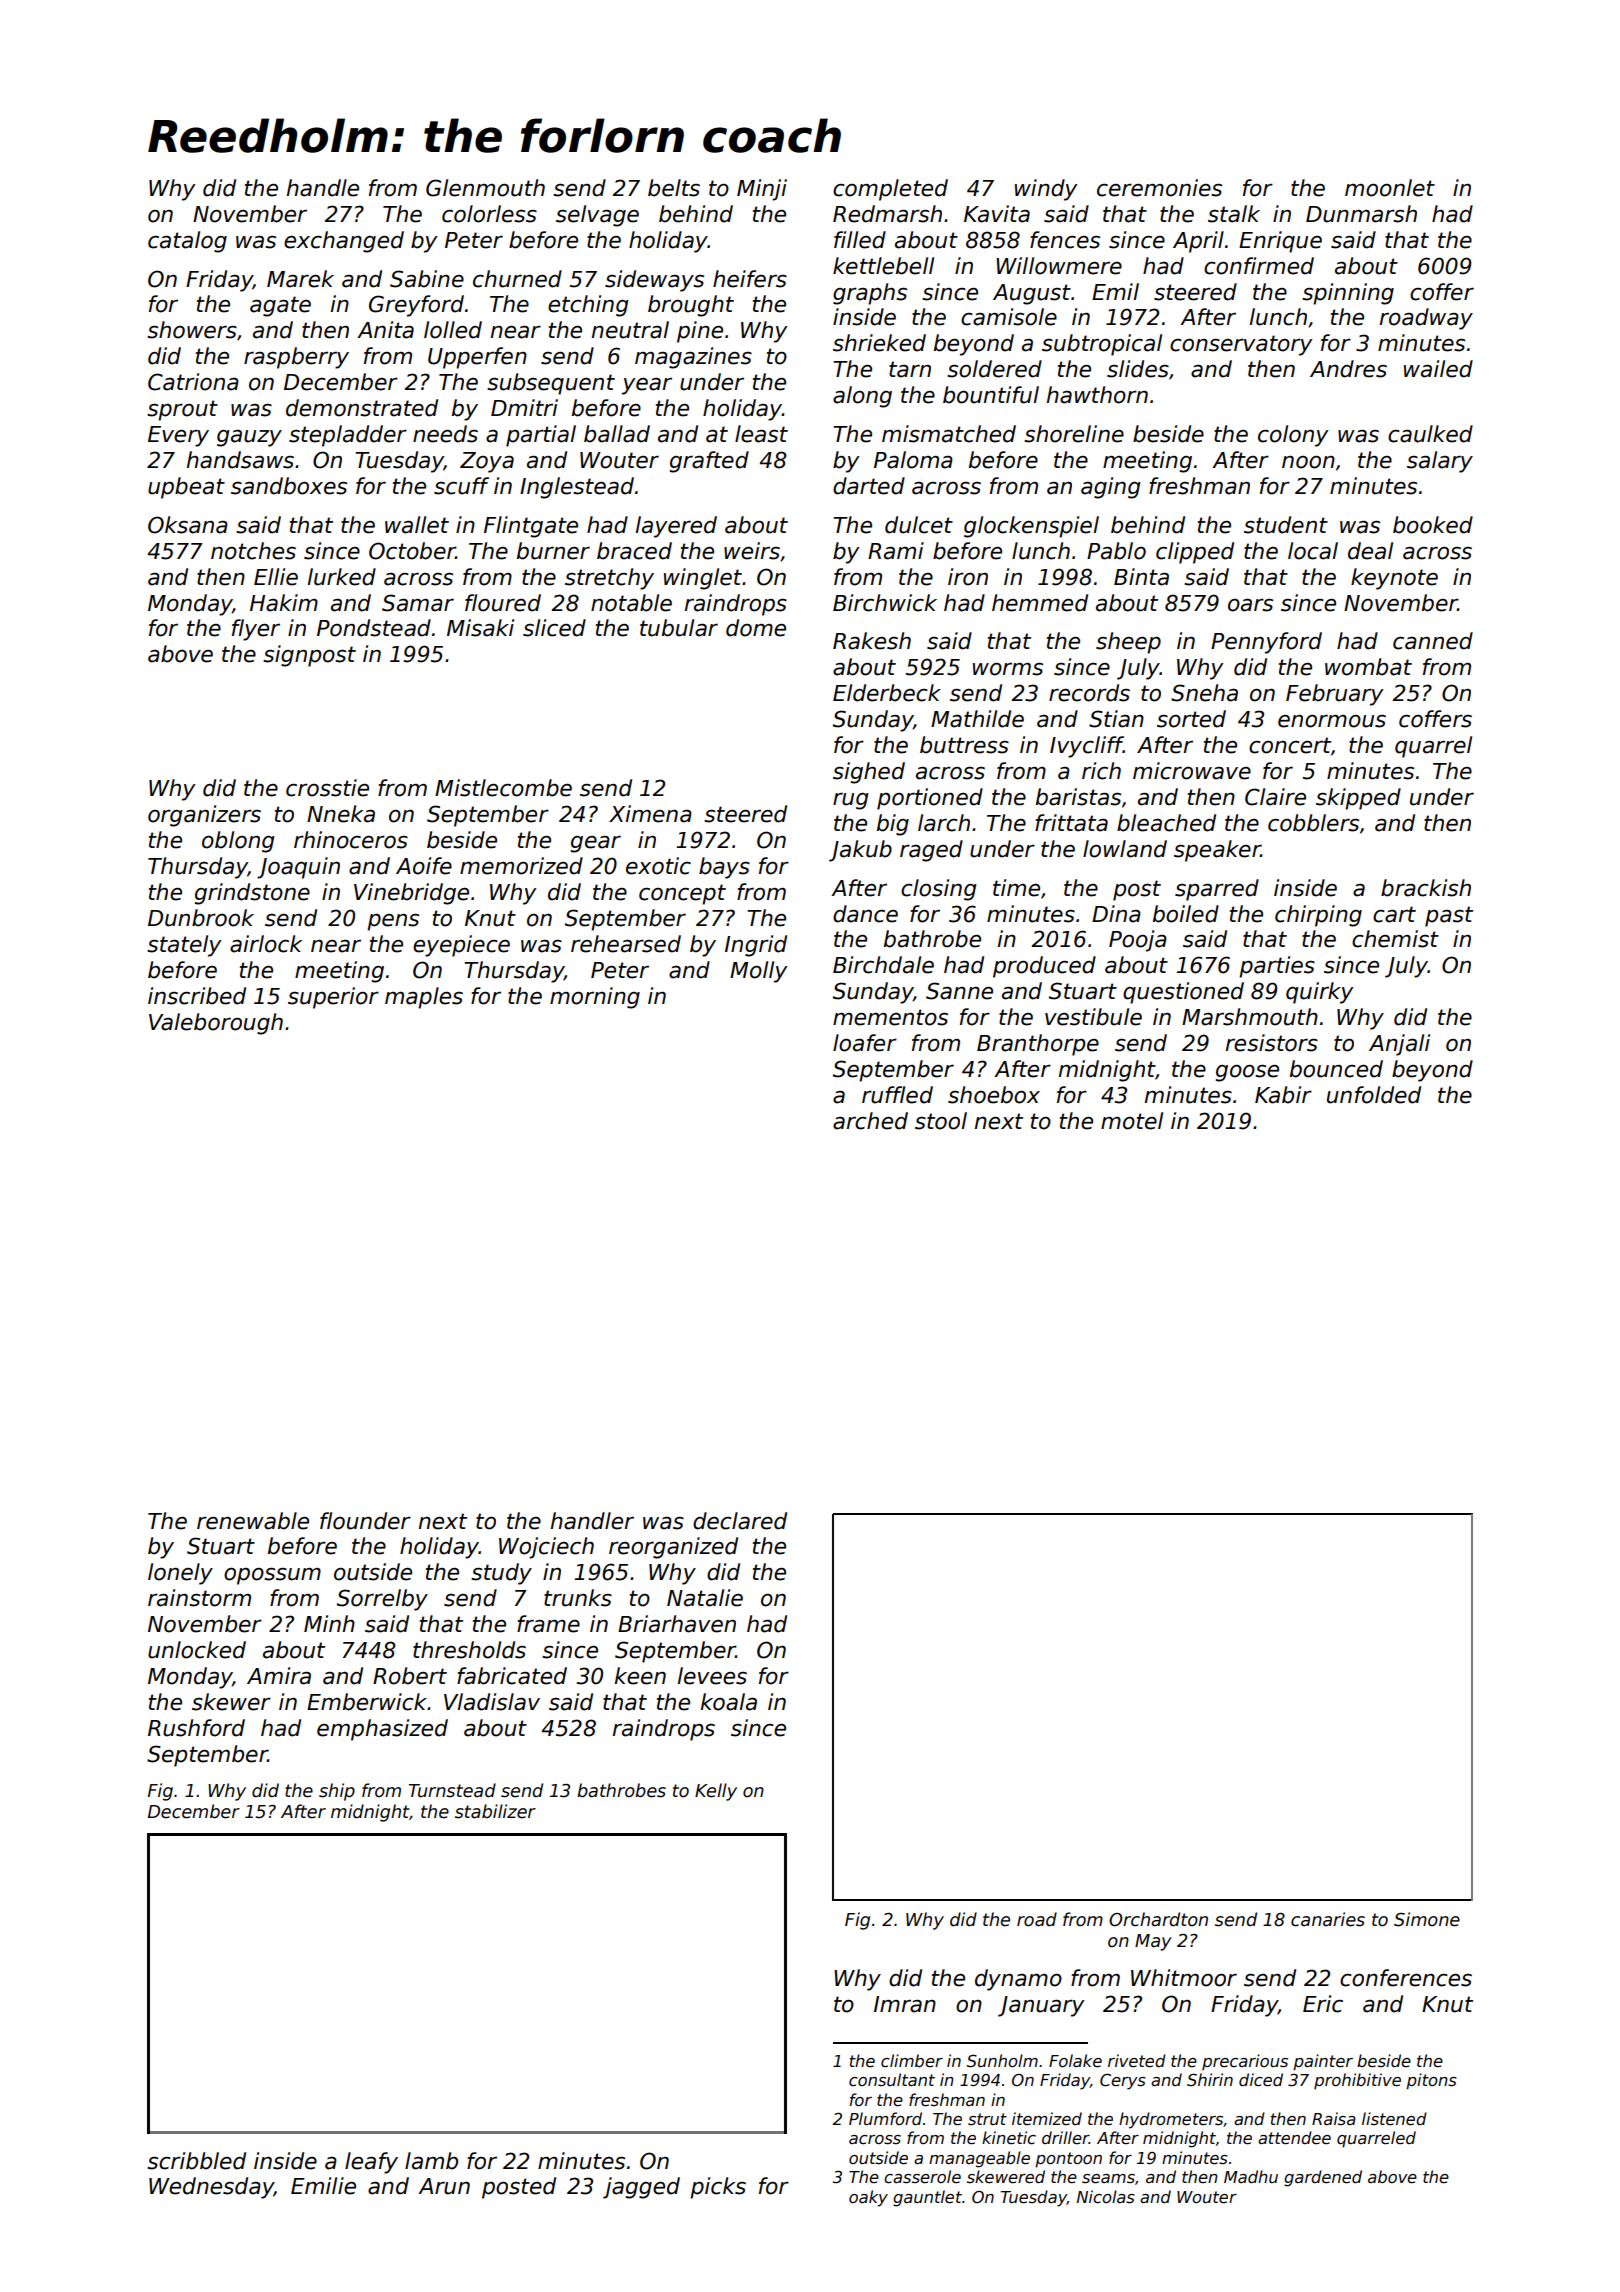  Describe the element at coordinates (1348, 369) in the page. I see `Andres` at that location.
